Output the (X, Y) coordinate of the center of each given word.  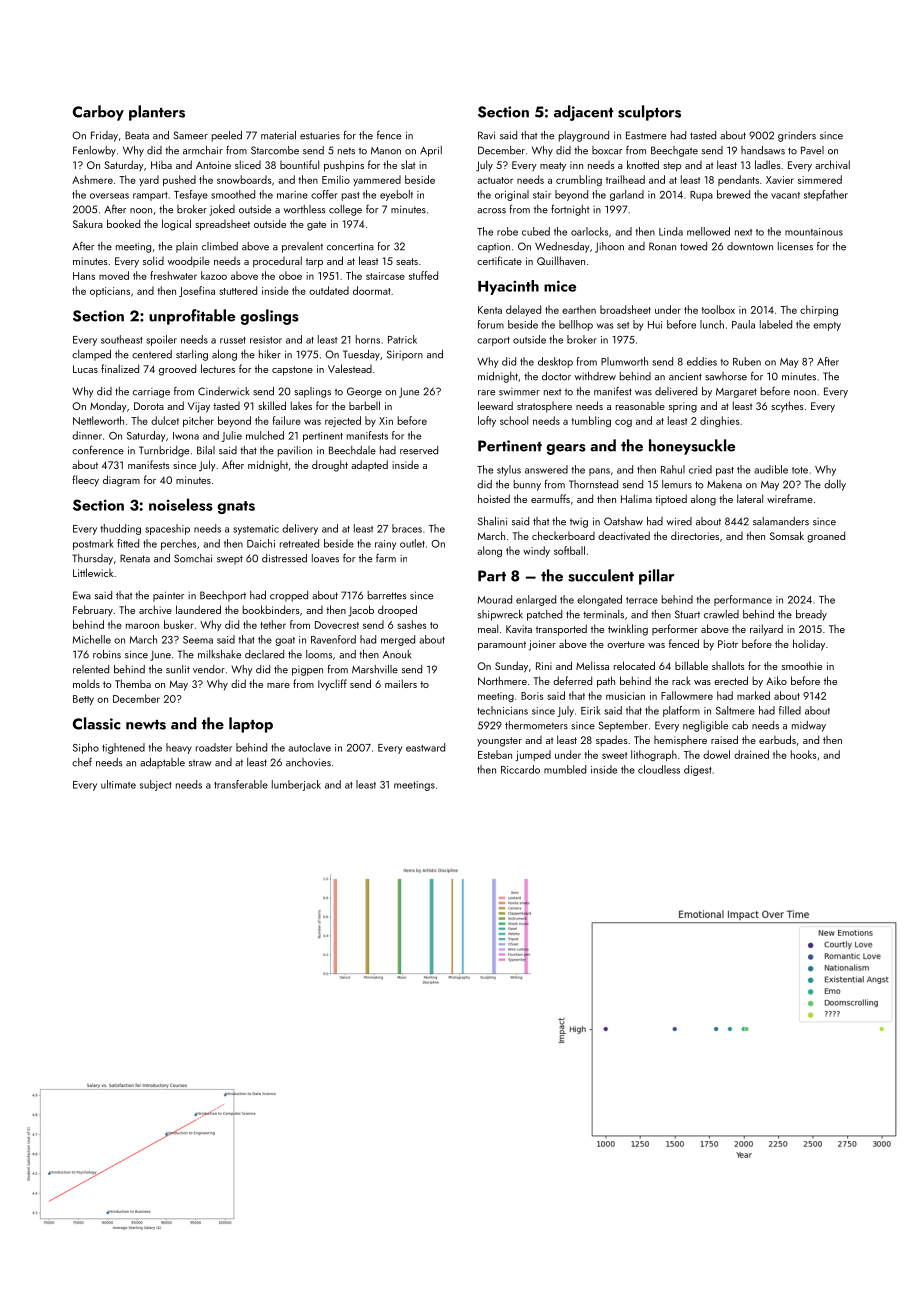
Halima (636, 498)
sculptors (649, 113)
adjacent (584, 113)
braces (407, 528)
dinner (87, 435)
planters (157, 113)
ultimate (118, 784)
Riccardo (520, 769)
